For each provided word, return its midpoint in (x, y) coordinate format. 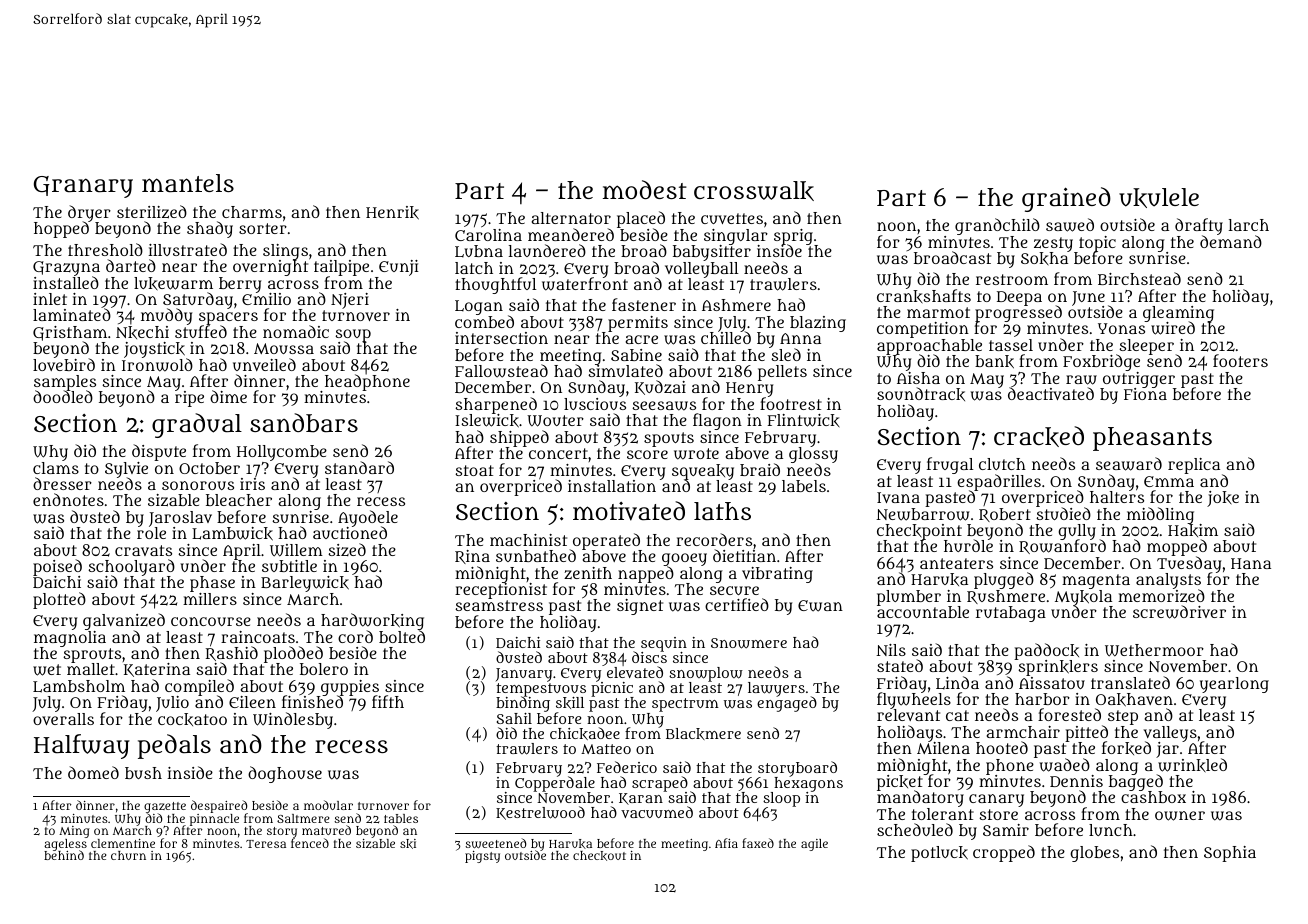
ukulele (1159, 198)
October (209, 468)
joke (1223, 499)
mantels (188, 183)
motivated (629, 511)
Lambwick (232, 534)
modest (645, 189)
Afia (726, 843)
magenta (1096, 581)
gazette (165, 808)
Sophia (1230, 854)
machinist (528, 540)
